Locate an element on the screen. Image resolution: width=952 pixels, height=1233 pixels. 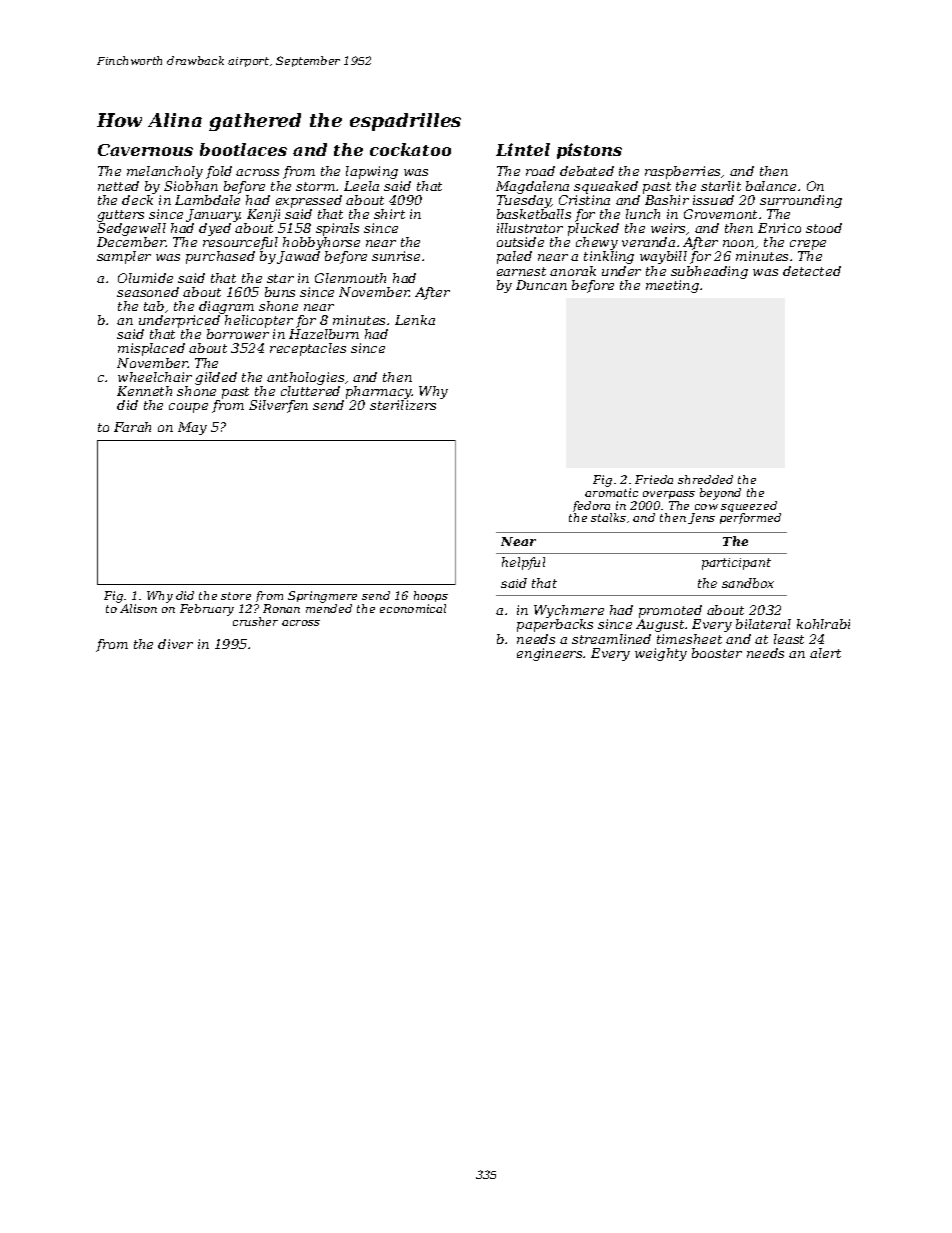
diver is located at coordinates (175, 644).
